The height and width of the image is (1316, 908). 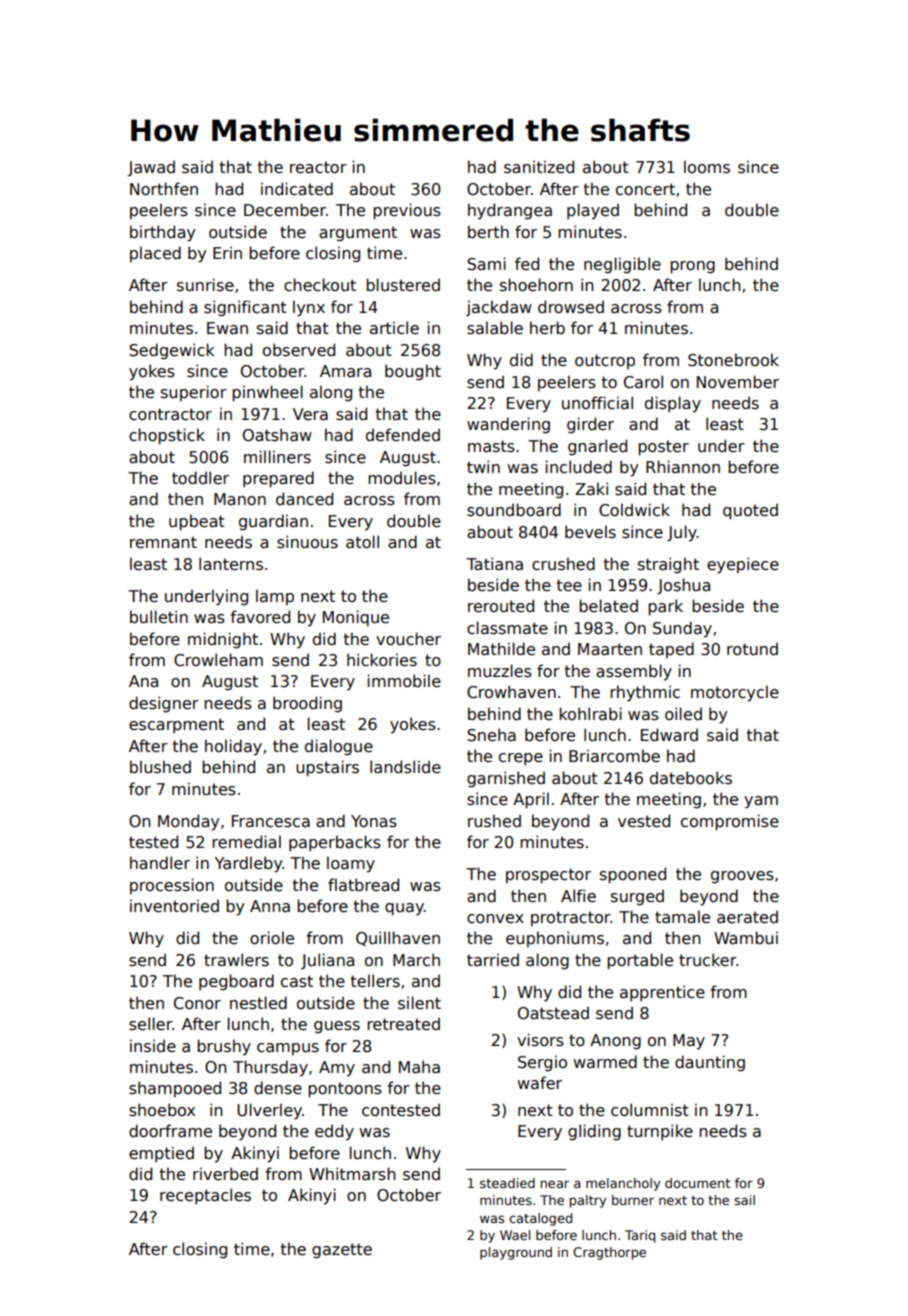 I want to click on Maha, so click(x=419, y=1067).
